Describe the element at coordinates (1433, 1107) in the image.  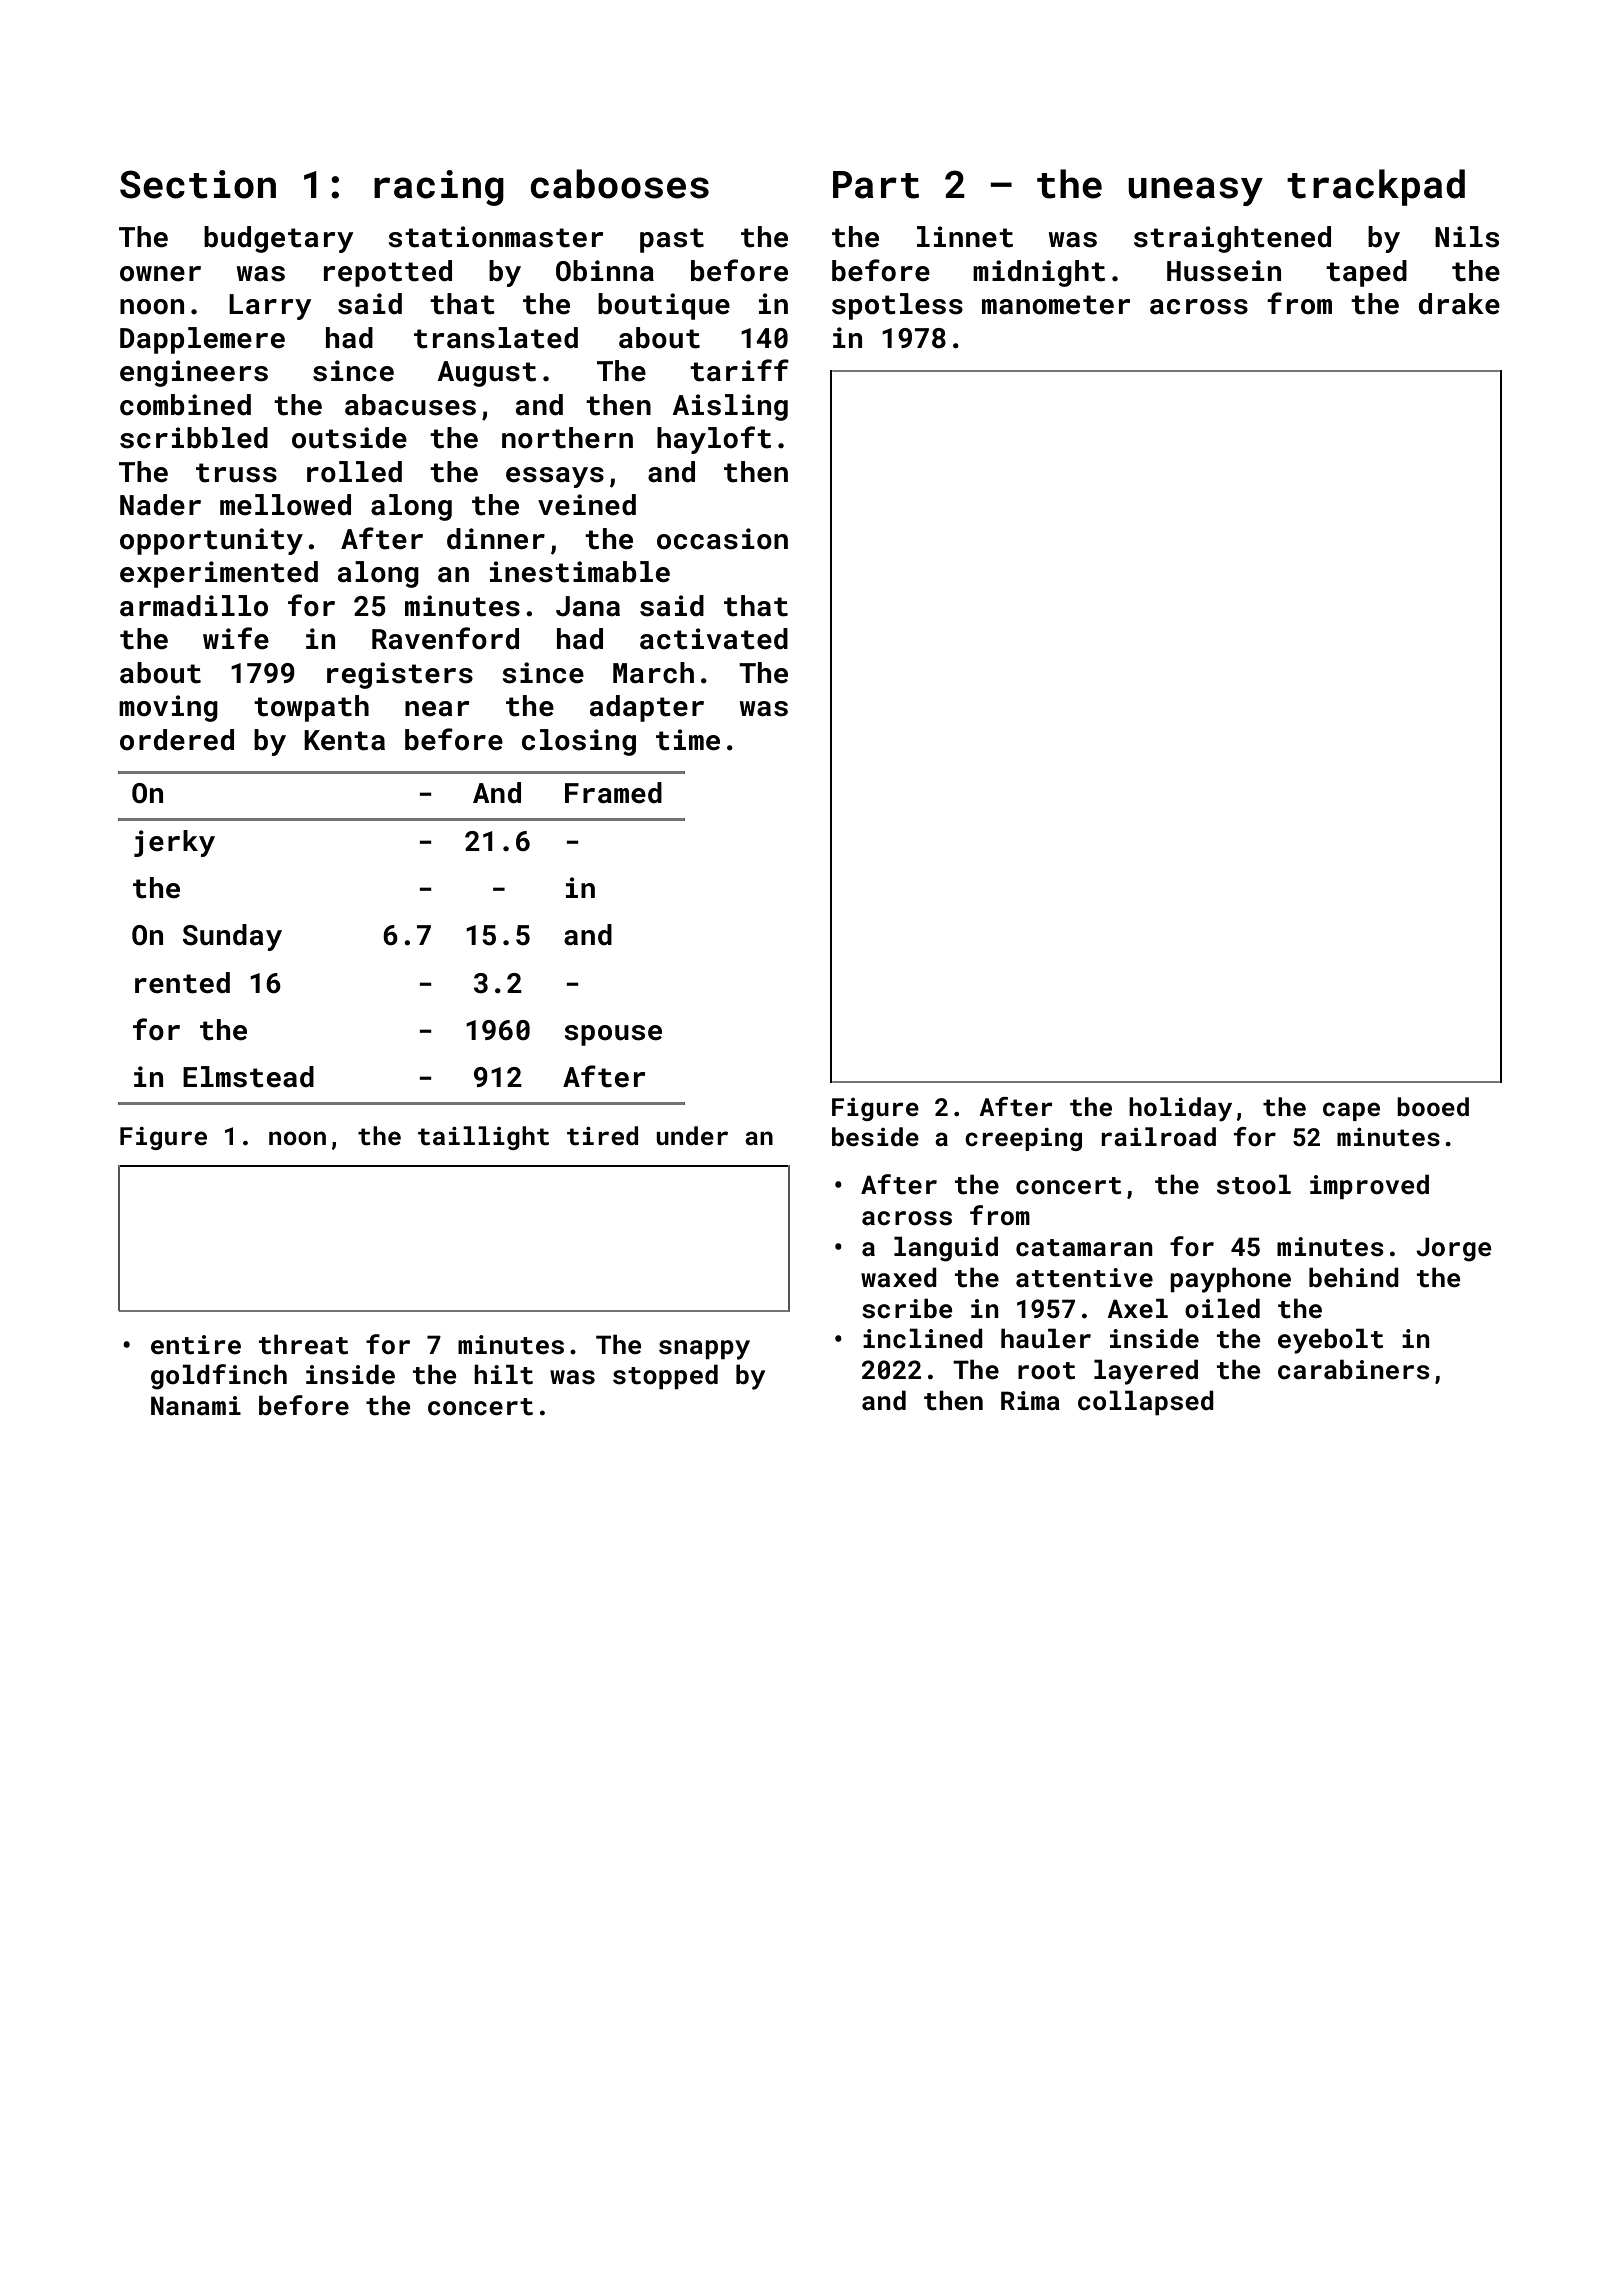
I see `booed` at that location.
